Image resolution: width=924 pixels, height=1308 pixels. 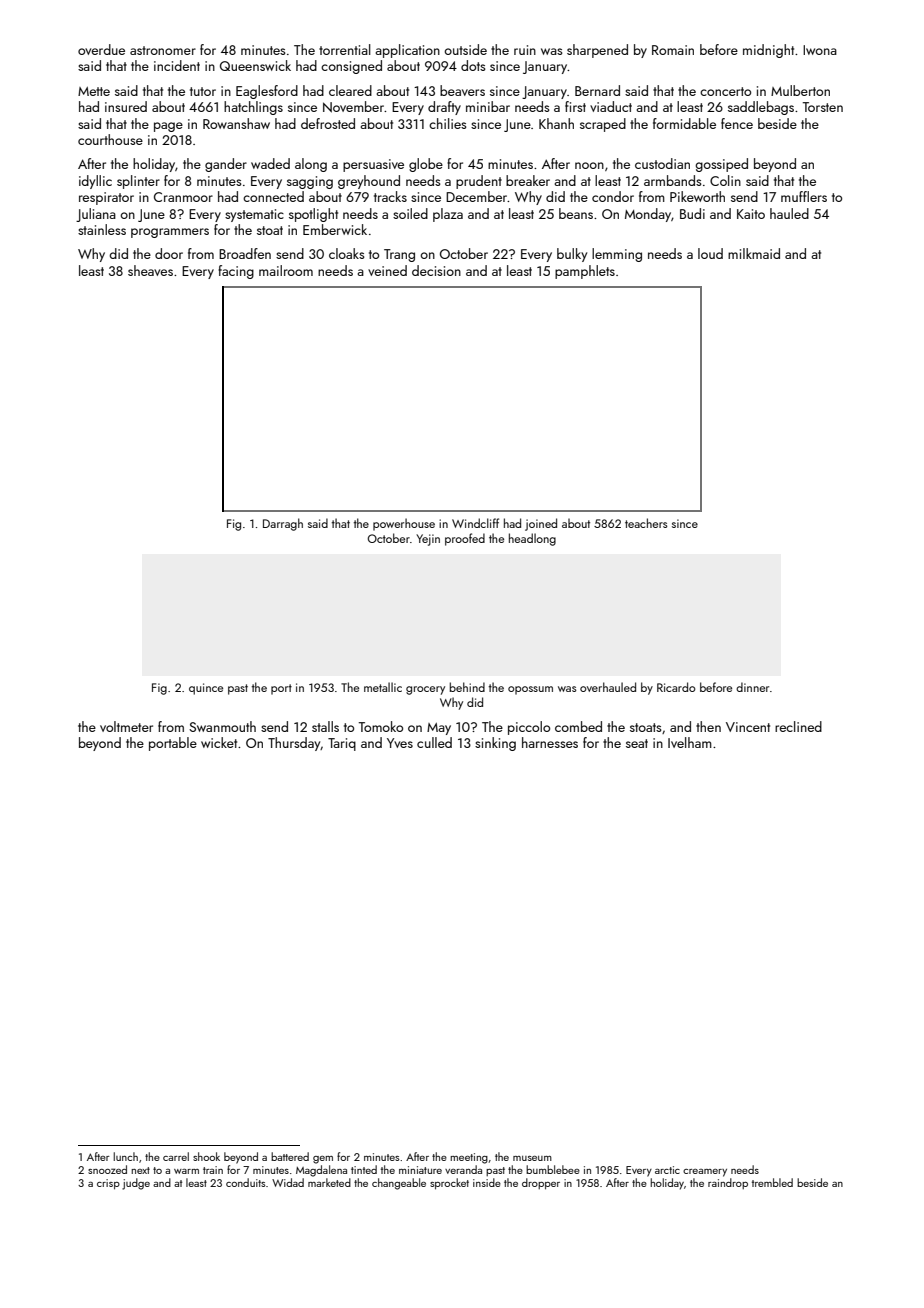 What do you see at coordinates (399, 1184) in the page?
I see `changeable` at bounding box center [399, 1184].
